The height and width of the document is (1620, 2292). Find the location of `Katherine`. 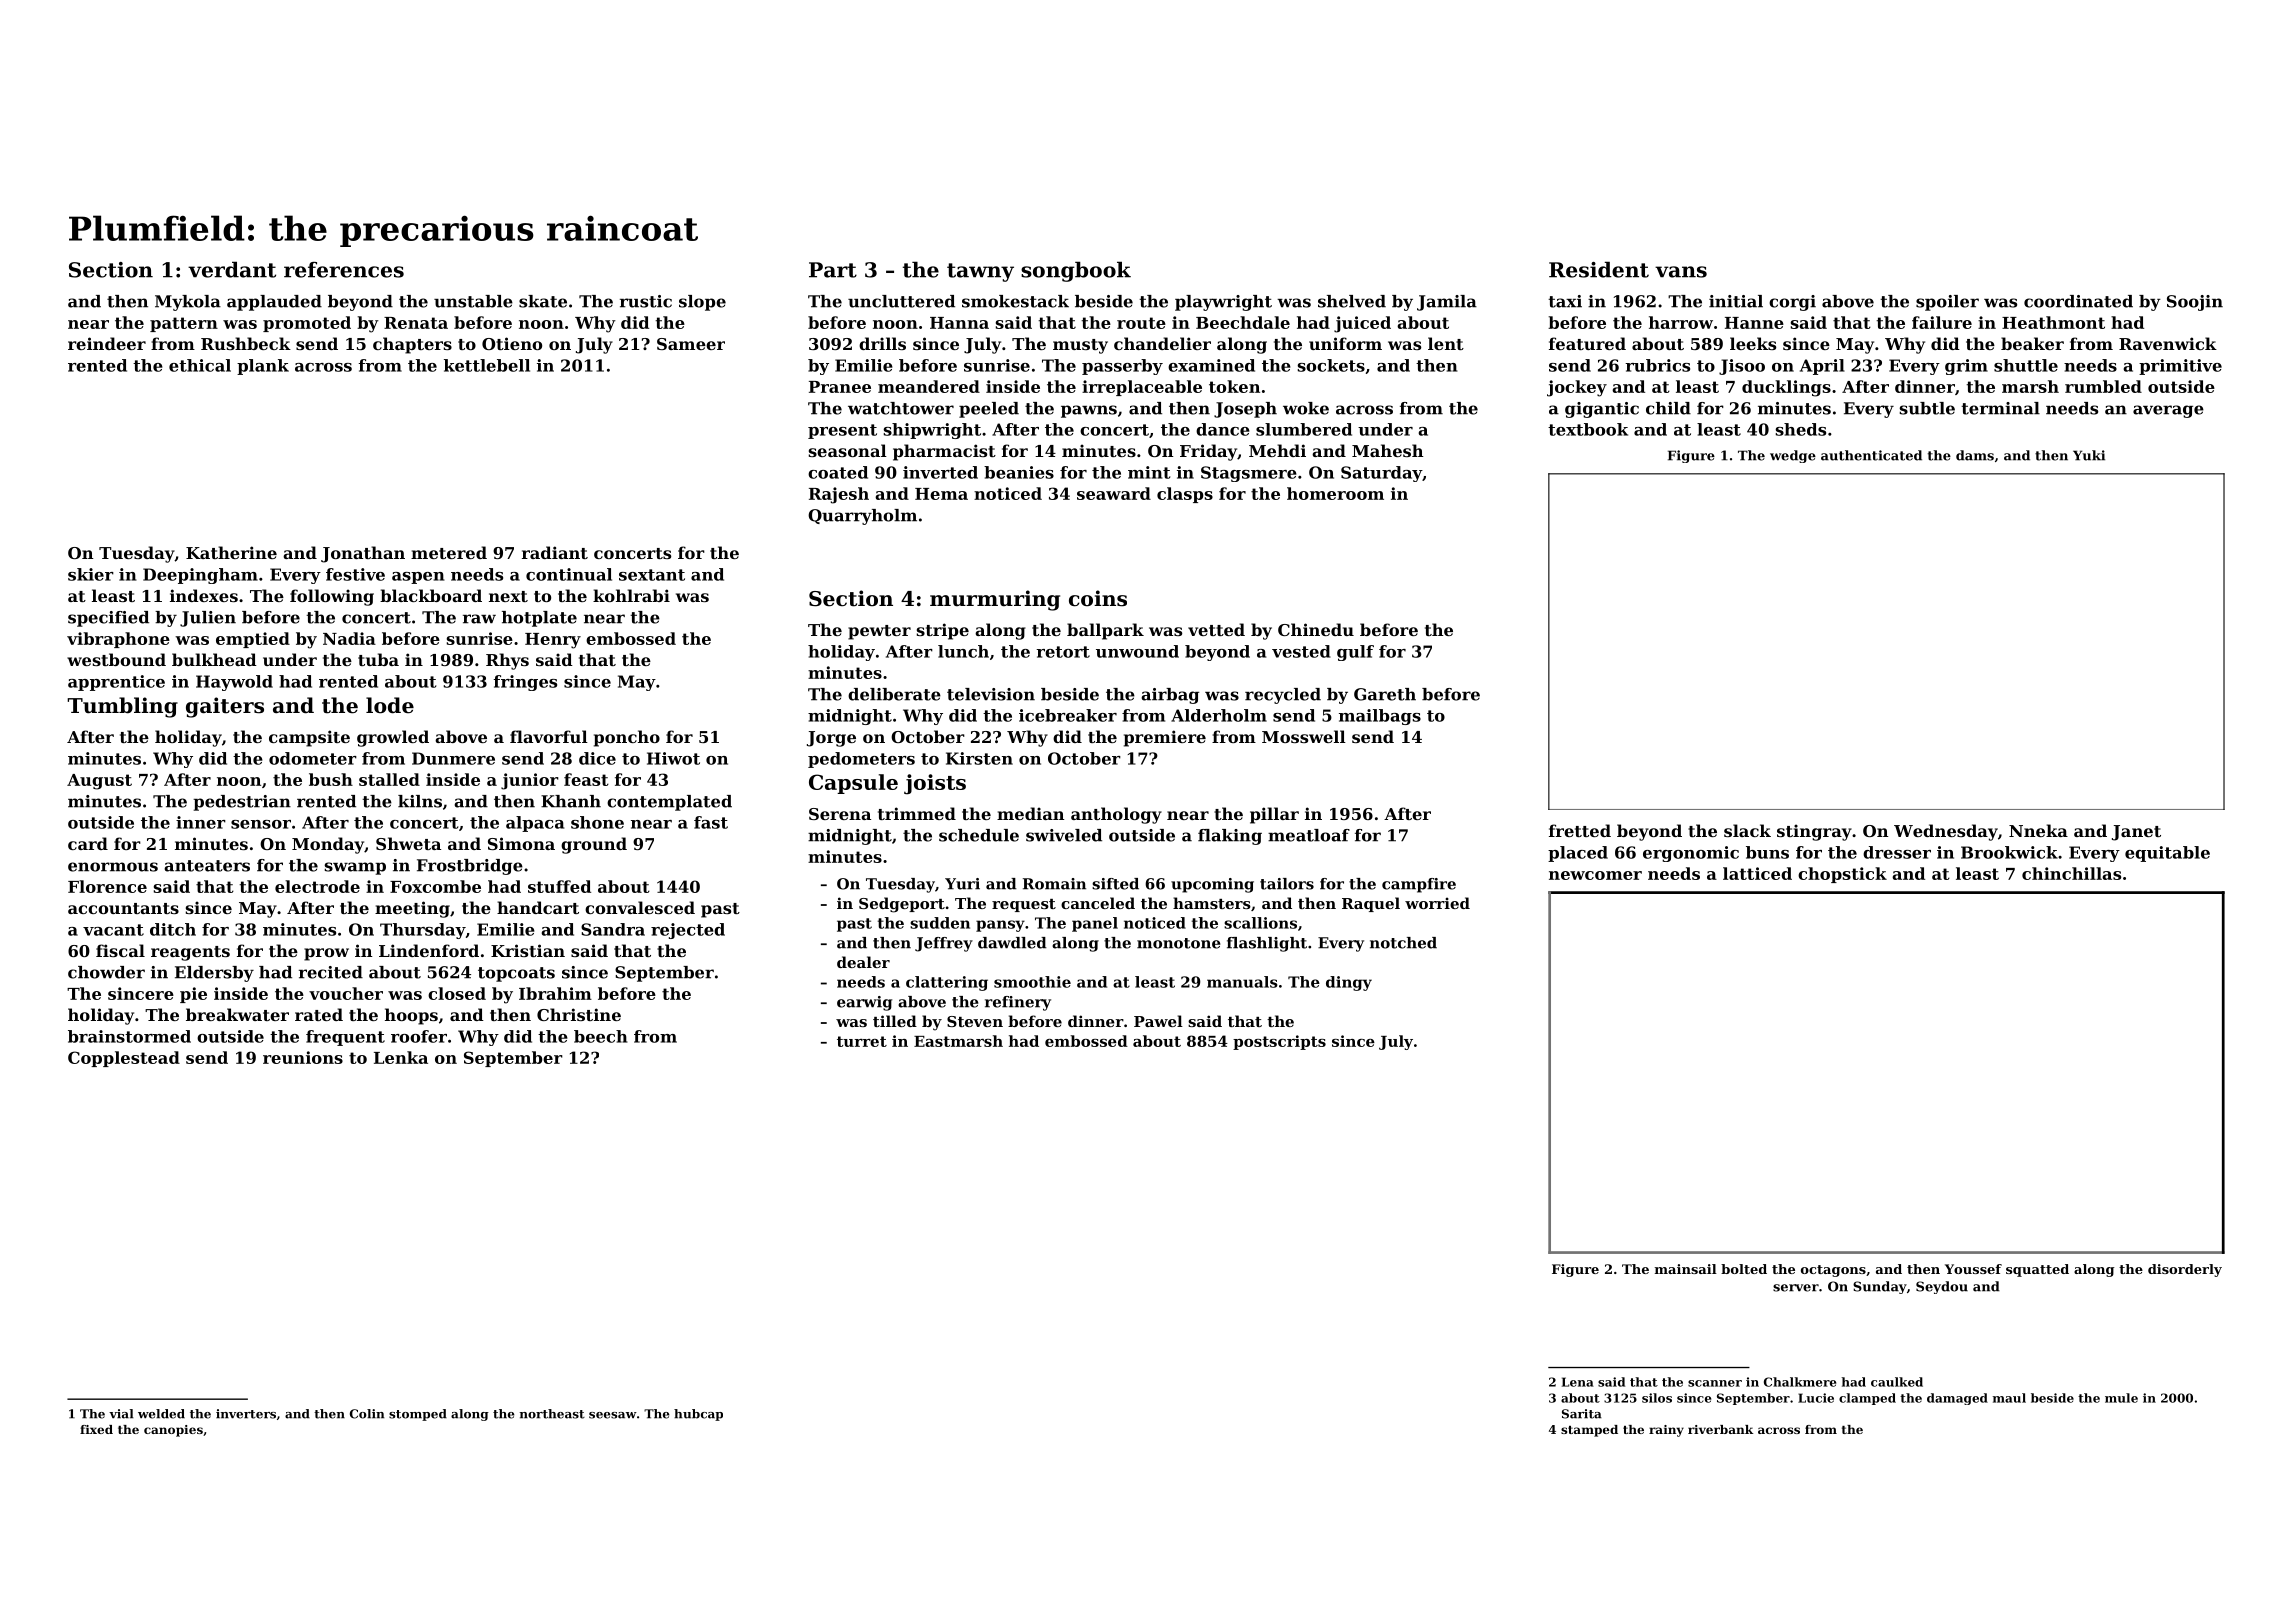

Katherine is located at coordinates (231, 552).
